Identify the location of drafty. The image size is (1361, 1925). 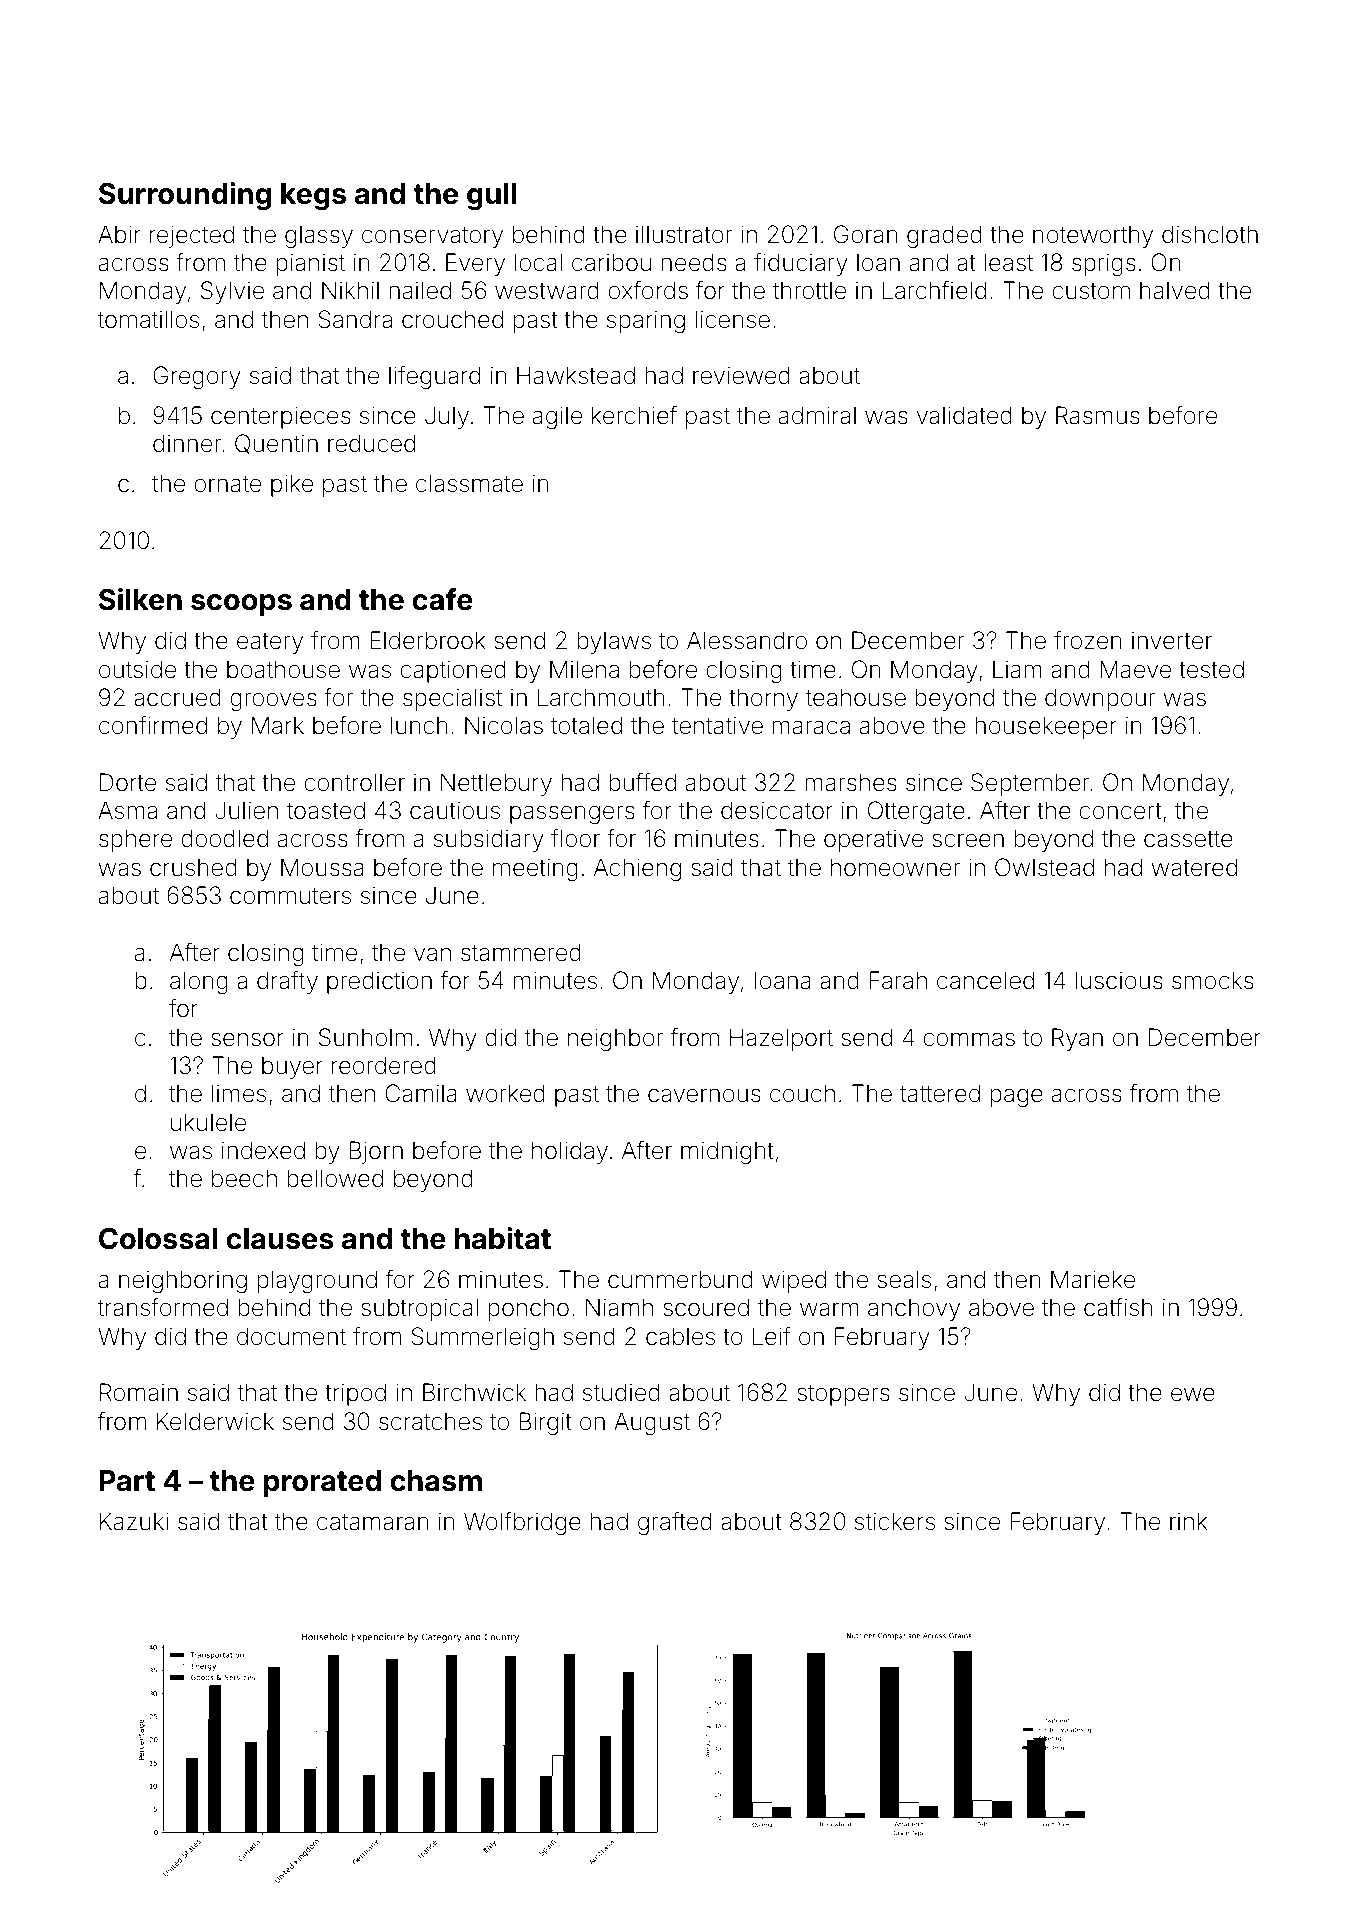
(287, 982).
